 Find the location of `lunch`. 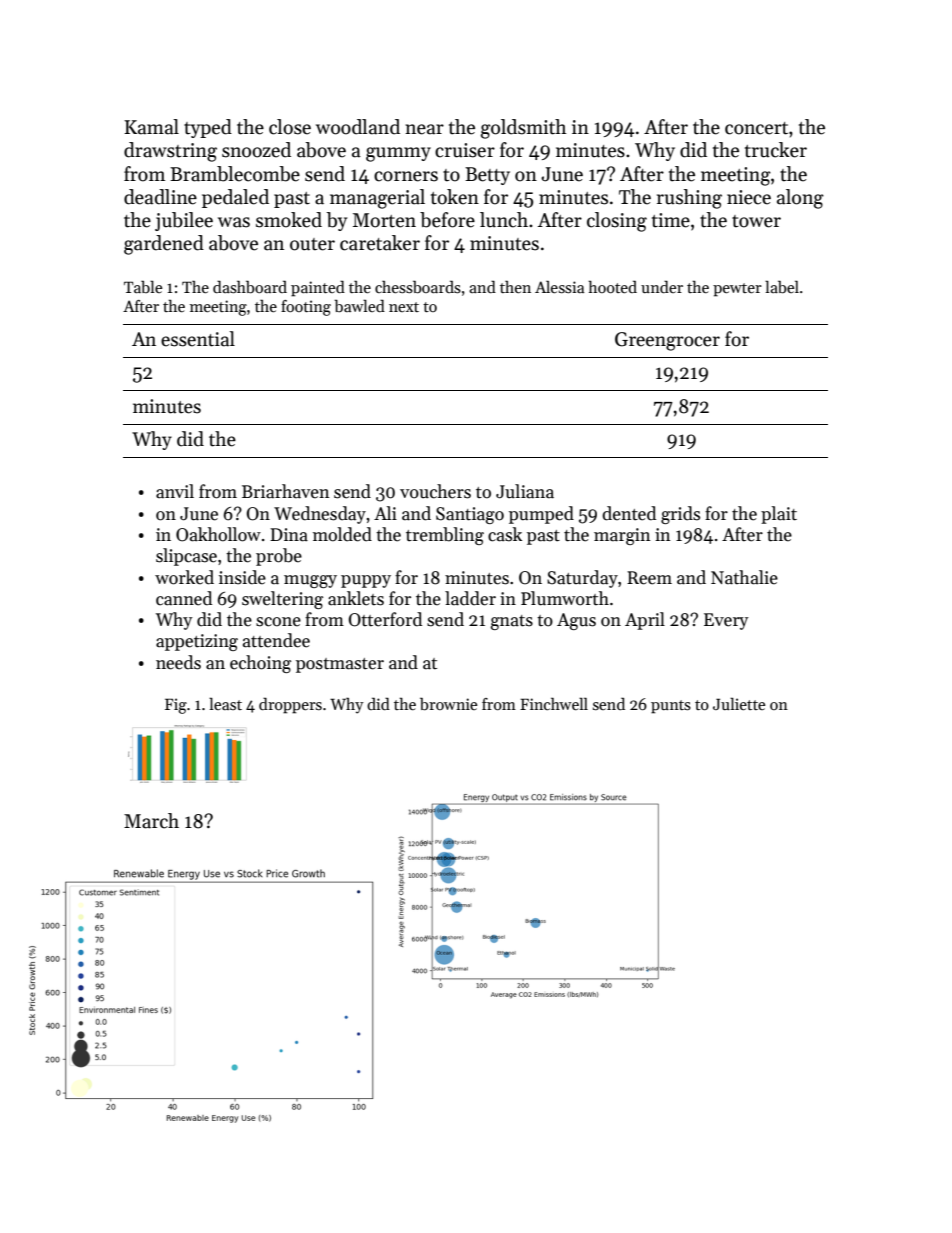

lunch is located at coordinates (504, 220).
